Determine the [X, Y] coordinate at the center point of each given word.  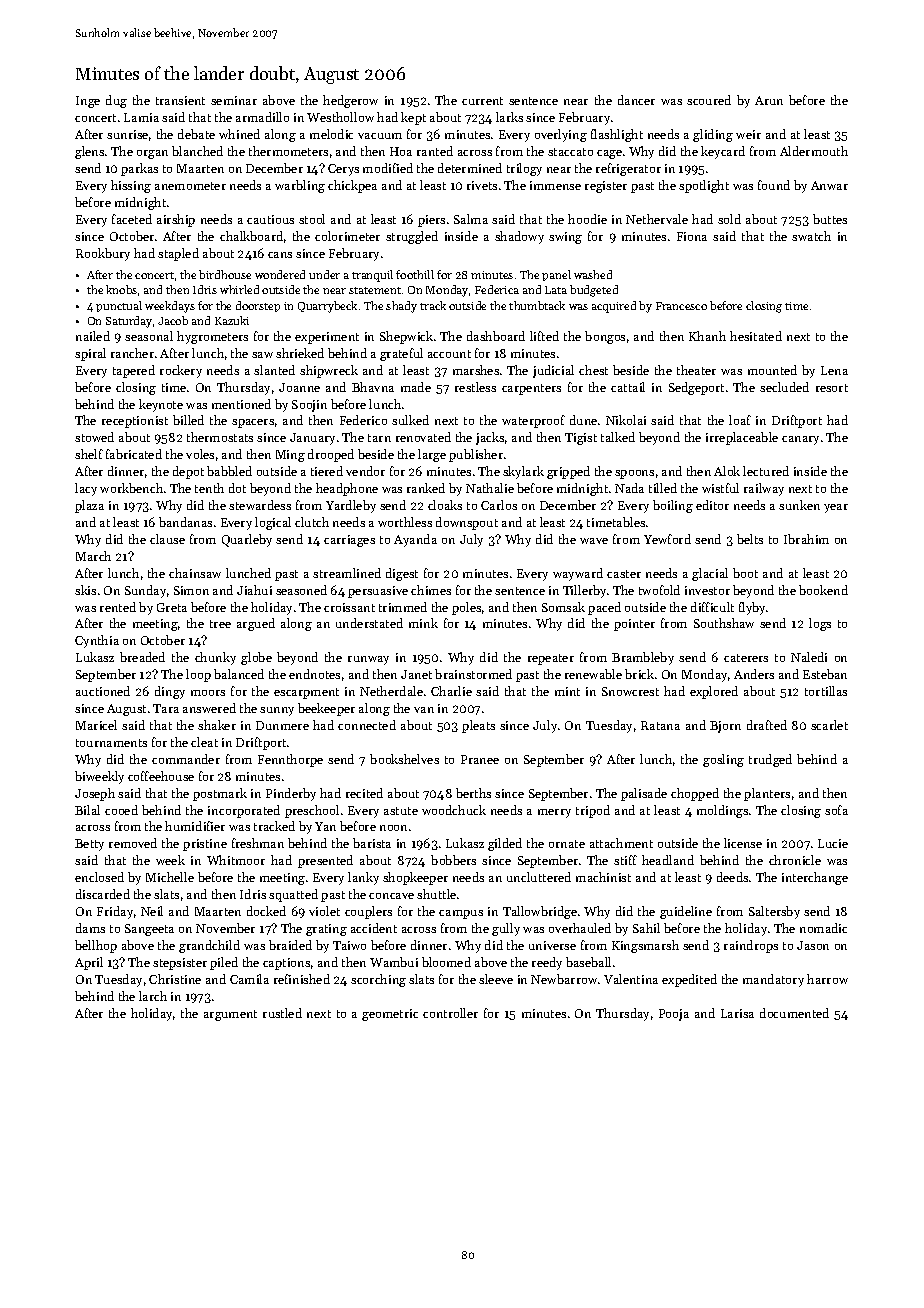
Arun [769, 100]
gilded [505, 844]
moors [208, 693]
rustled [282, 1013]
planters [767, 794]
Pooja [674, 1015]
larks [509, 117]
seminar [234, 100]
